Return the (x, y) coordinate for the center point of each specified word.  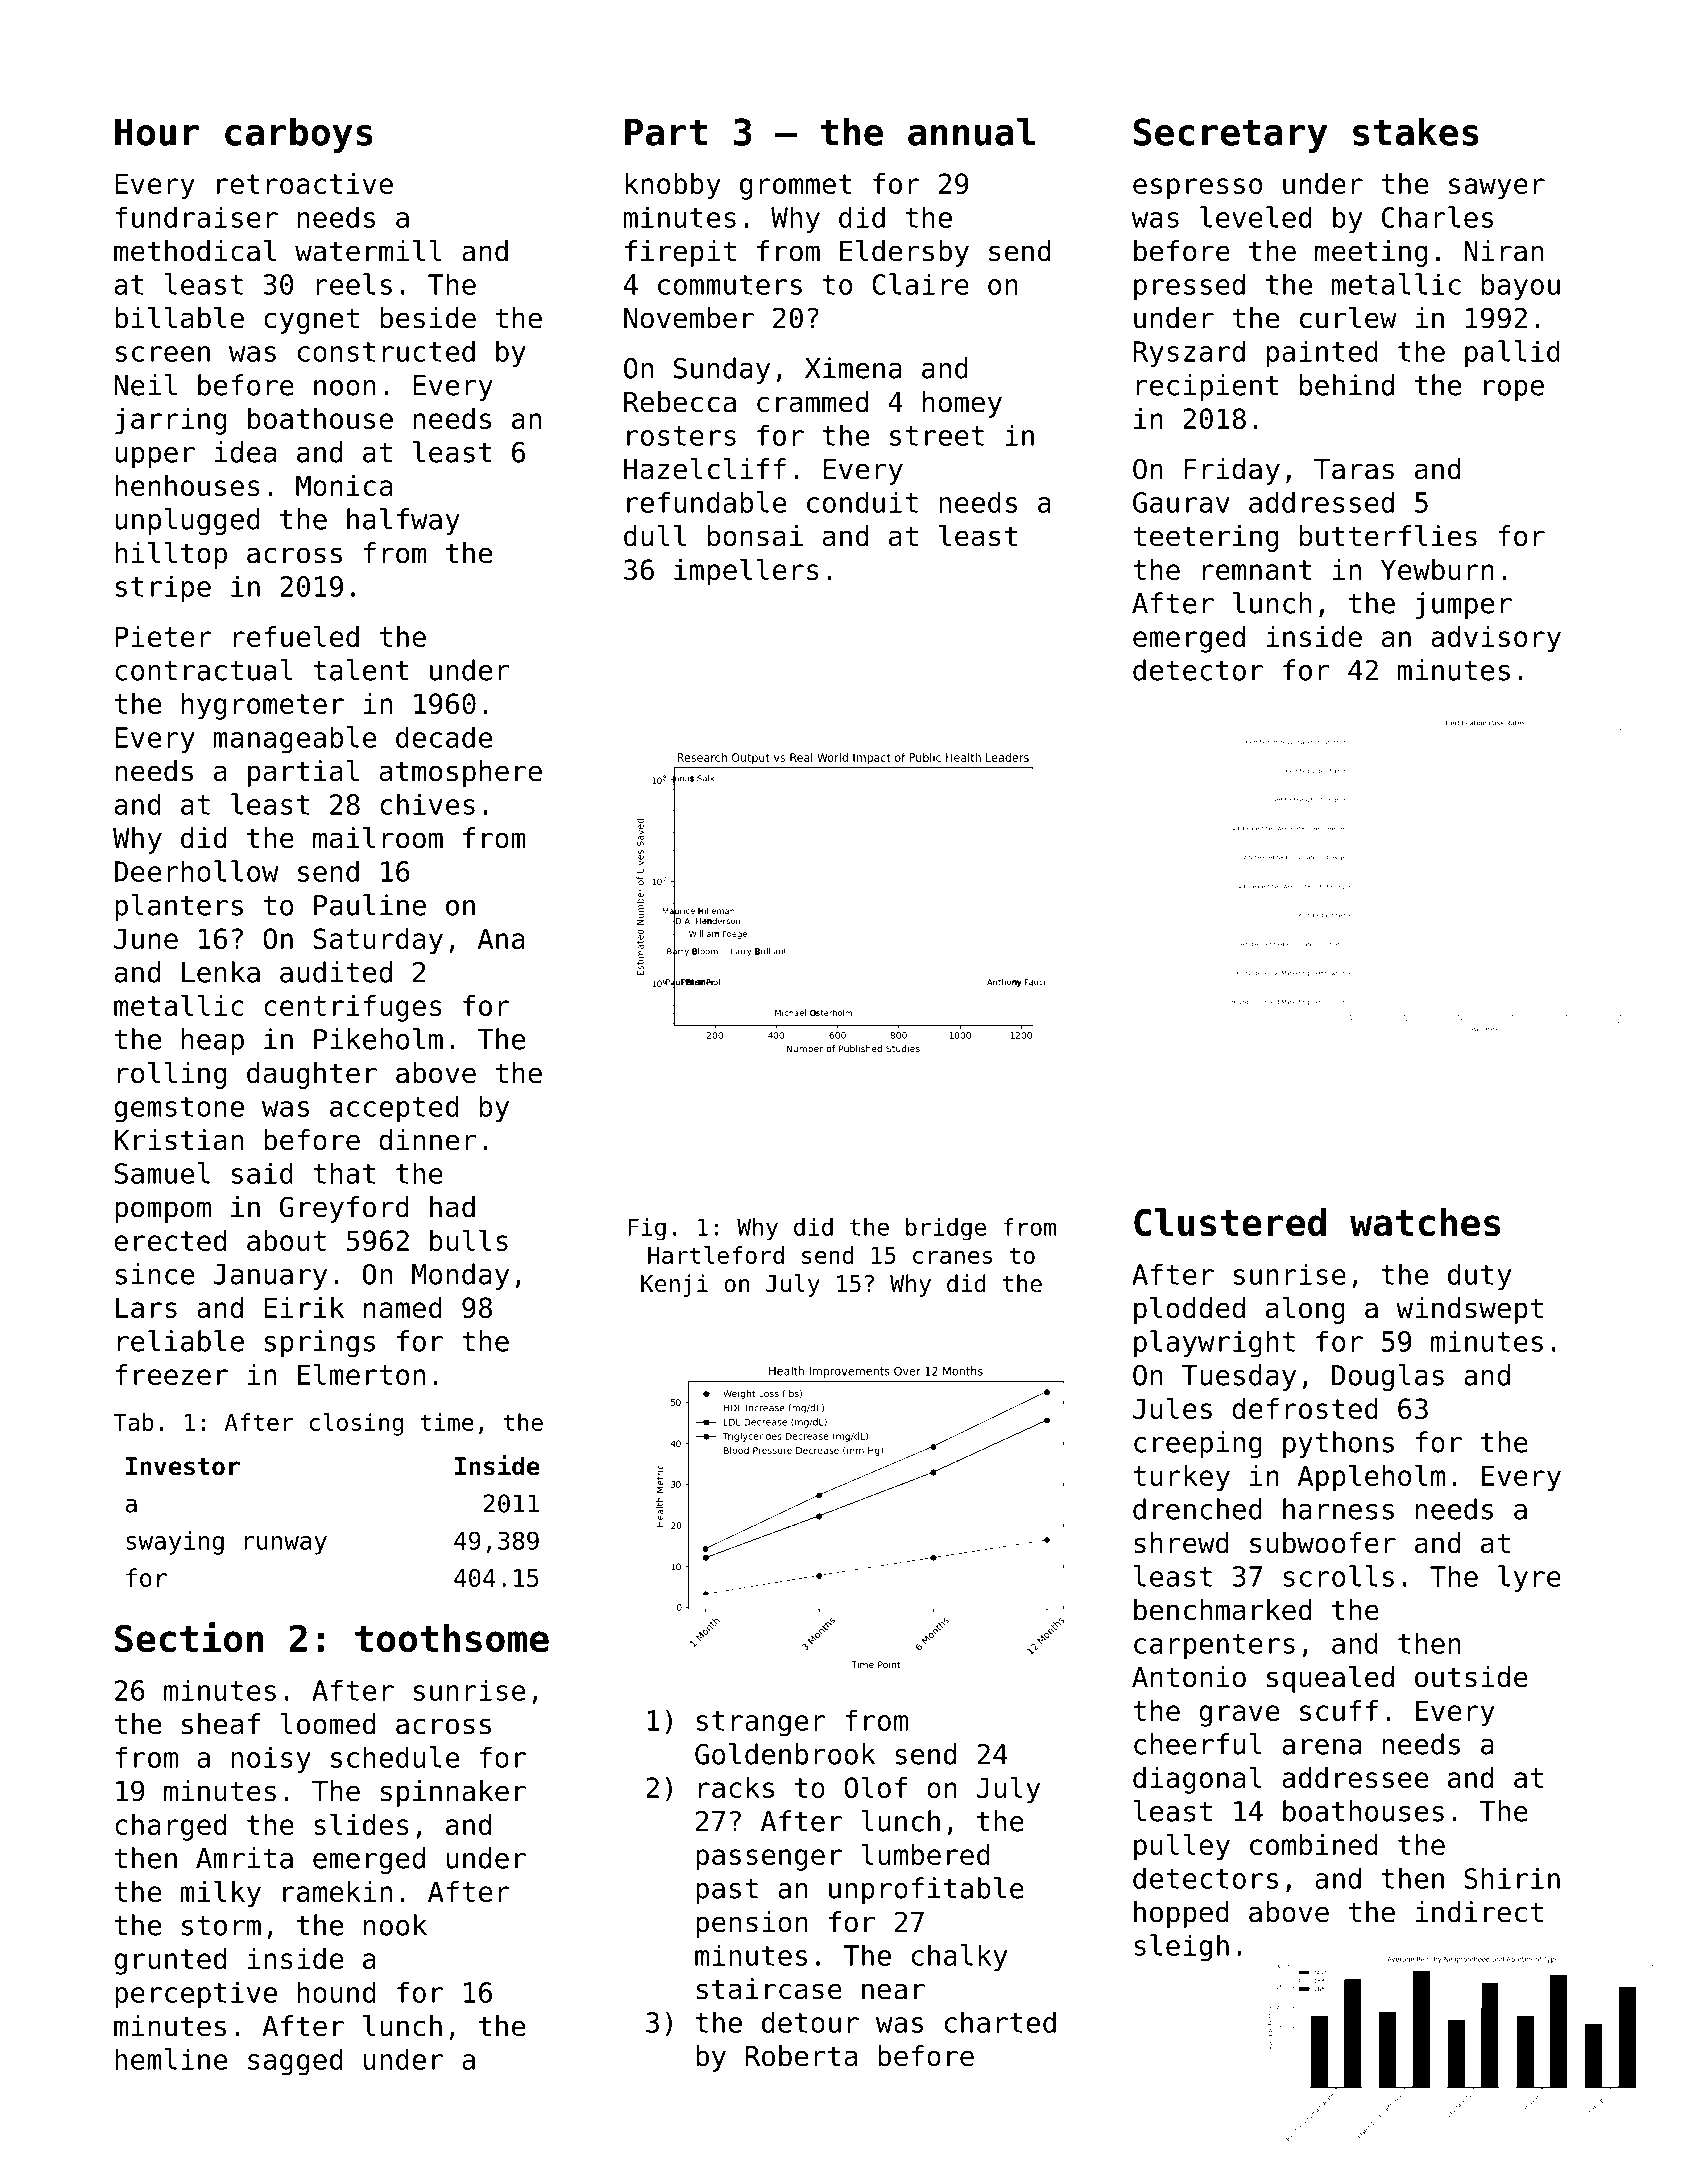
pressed (1189, 286)
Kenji (674, 1285)
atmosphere (461, 773)
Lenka (221, 972)
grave (1239, 1716)
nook (395, 1925)
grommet (796, 187)
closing (356, 1424)
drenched (1197, 1509)
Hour (157, 132)
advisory (1496, 639)
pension (752, 1924)
